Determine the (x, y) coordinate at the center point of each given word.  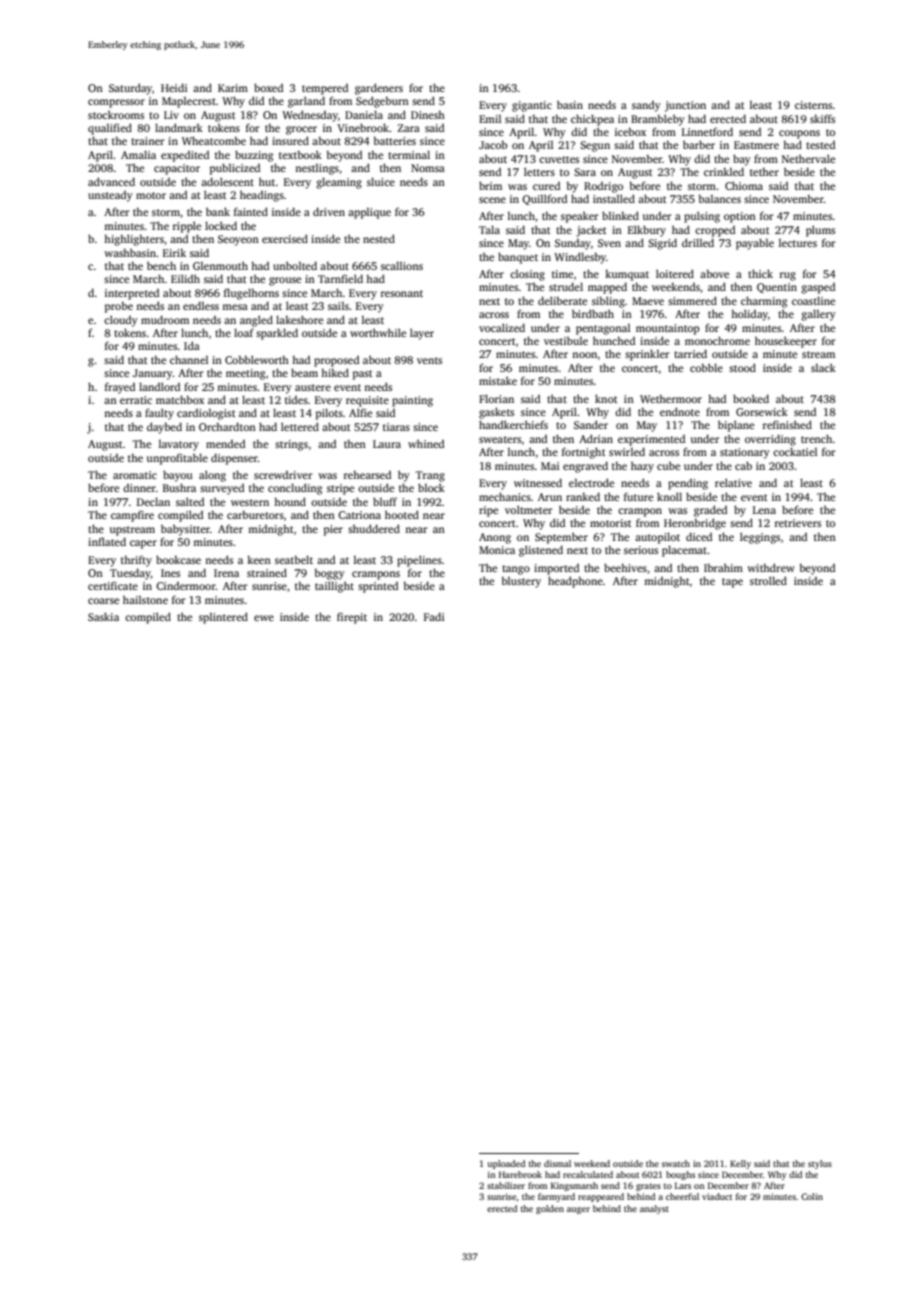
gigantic (532, 106)
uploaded (506, 1164)
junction (685, 106)
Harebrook (520, 1174)
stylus (820, 1164)
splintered (223, 618)
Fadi (434, 616)
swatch (676, 1163)
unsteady (110, 196)
